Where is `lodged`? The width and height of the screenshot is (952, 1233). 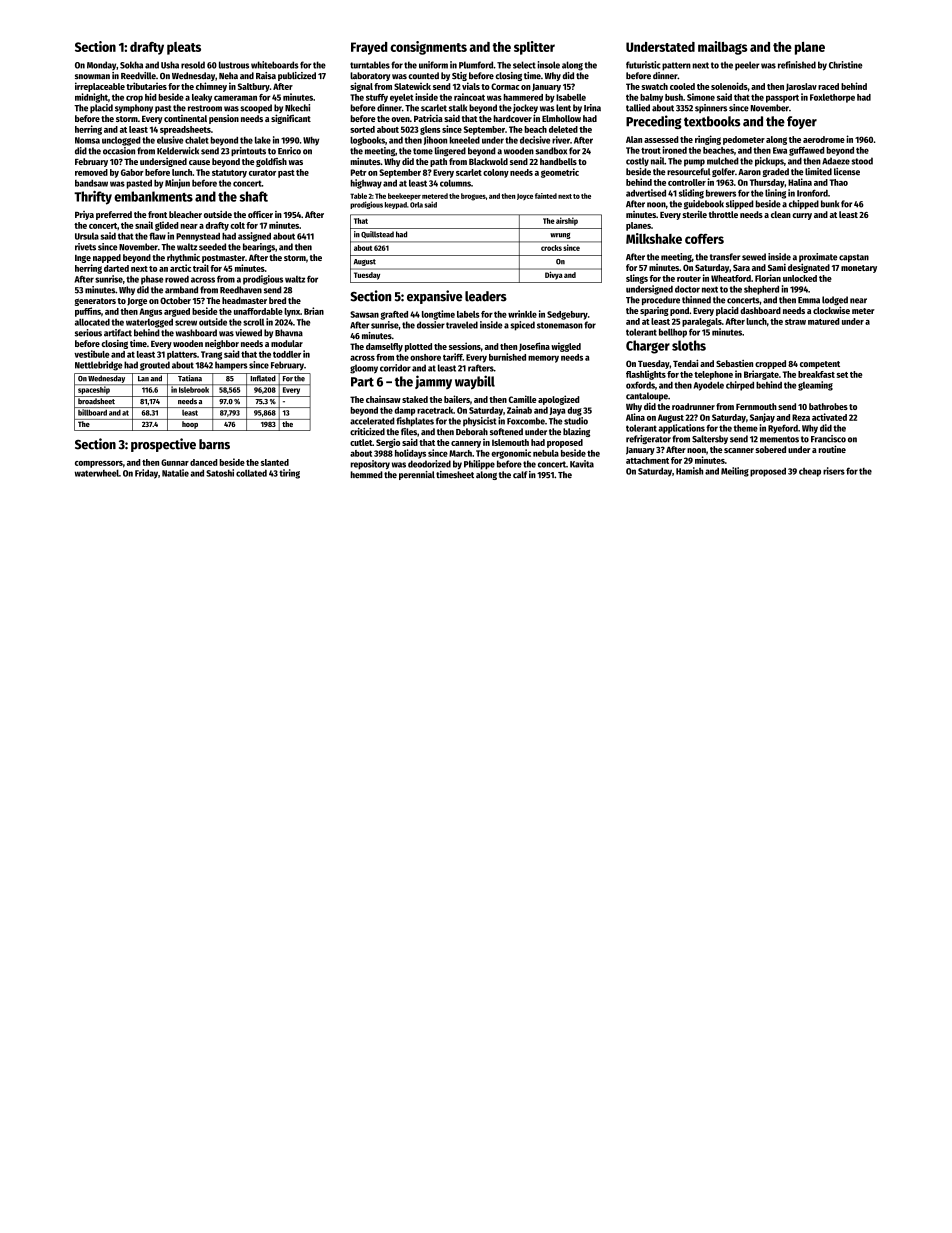
lodged is located at coordinates (835, 300).
